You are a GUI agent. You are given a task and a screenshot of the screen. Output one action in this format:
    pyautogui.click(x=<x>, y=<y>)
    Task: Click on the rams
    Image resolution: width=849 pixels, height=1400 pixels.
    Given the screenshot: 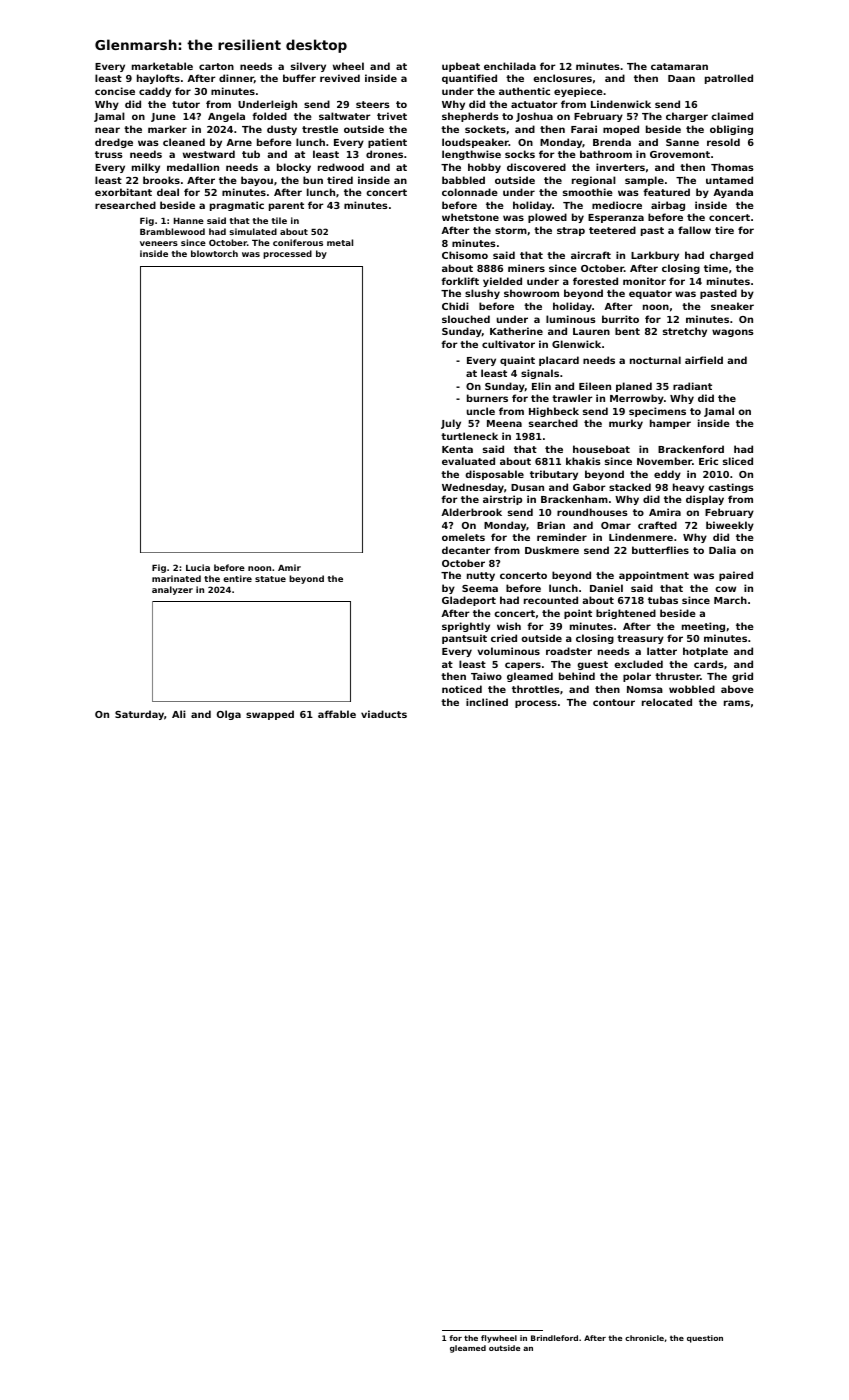 What is the action you would take?
    pyautogui.click(x=737, y=703)
